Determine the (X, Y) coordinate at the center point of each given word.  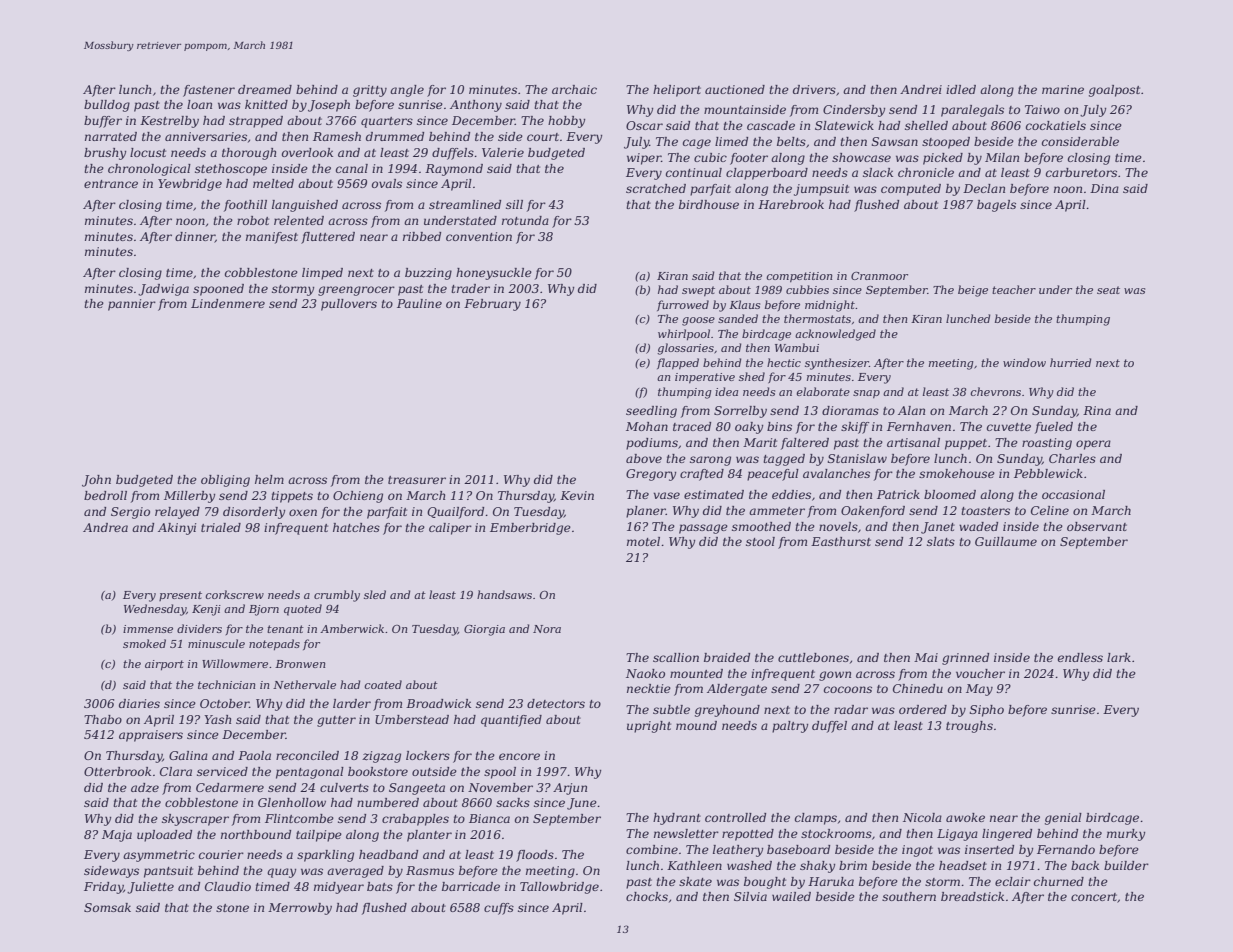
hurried (1071, 362)
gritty (370, 91)
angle (407, 91)
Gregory (651, 475)
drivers (814, 89)
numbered (388, 802)
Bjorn (264, 610)
